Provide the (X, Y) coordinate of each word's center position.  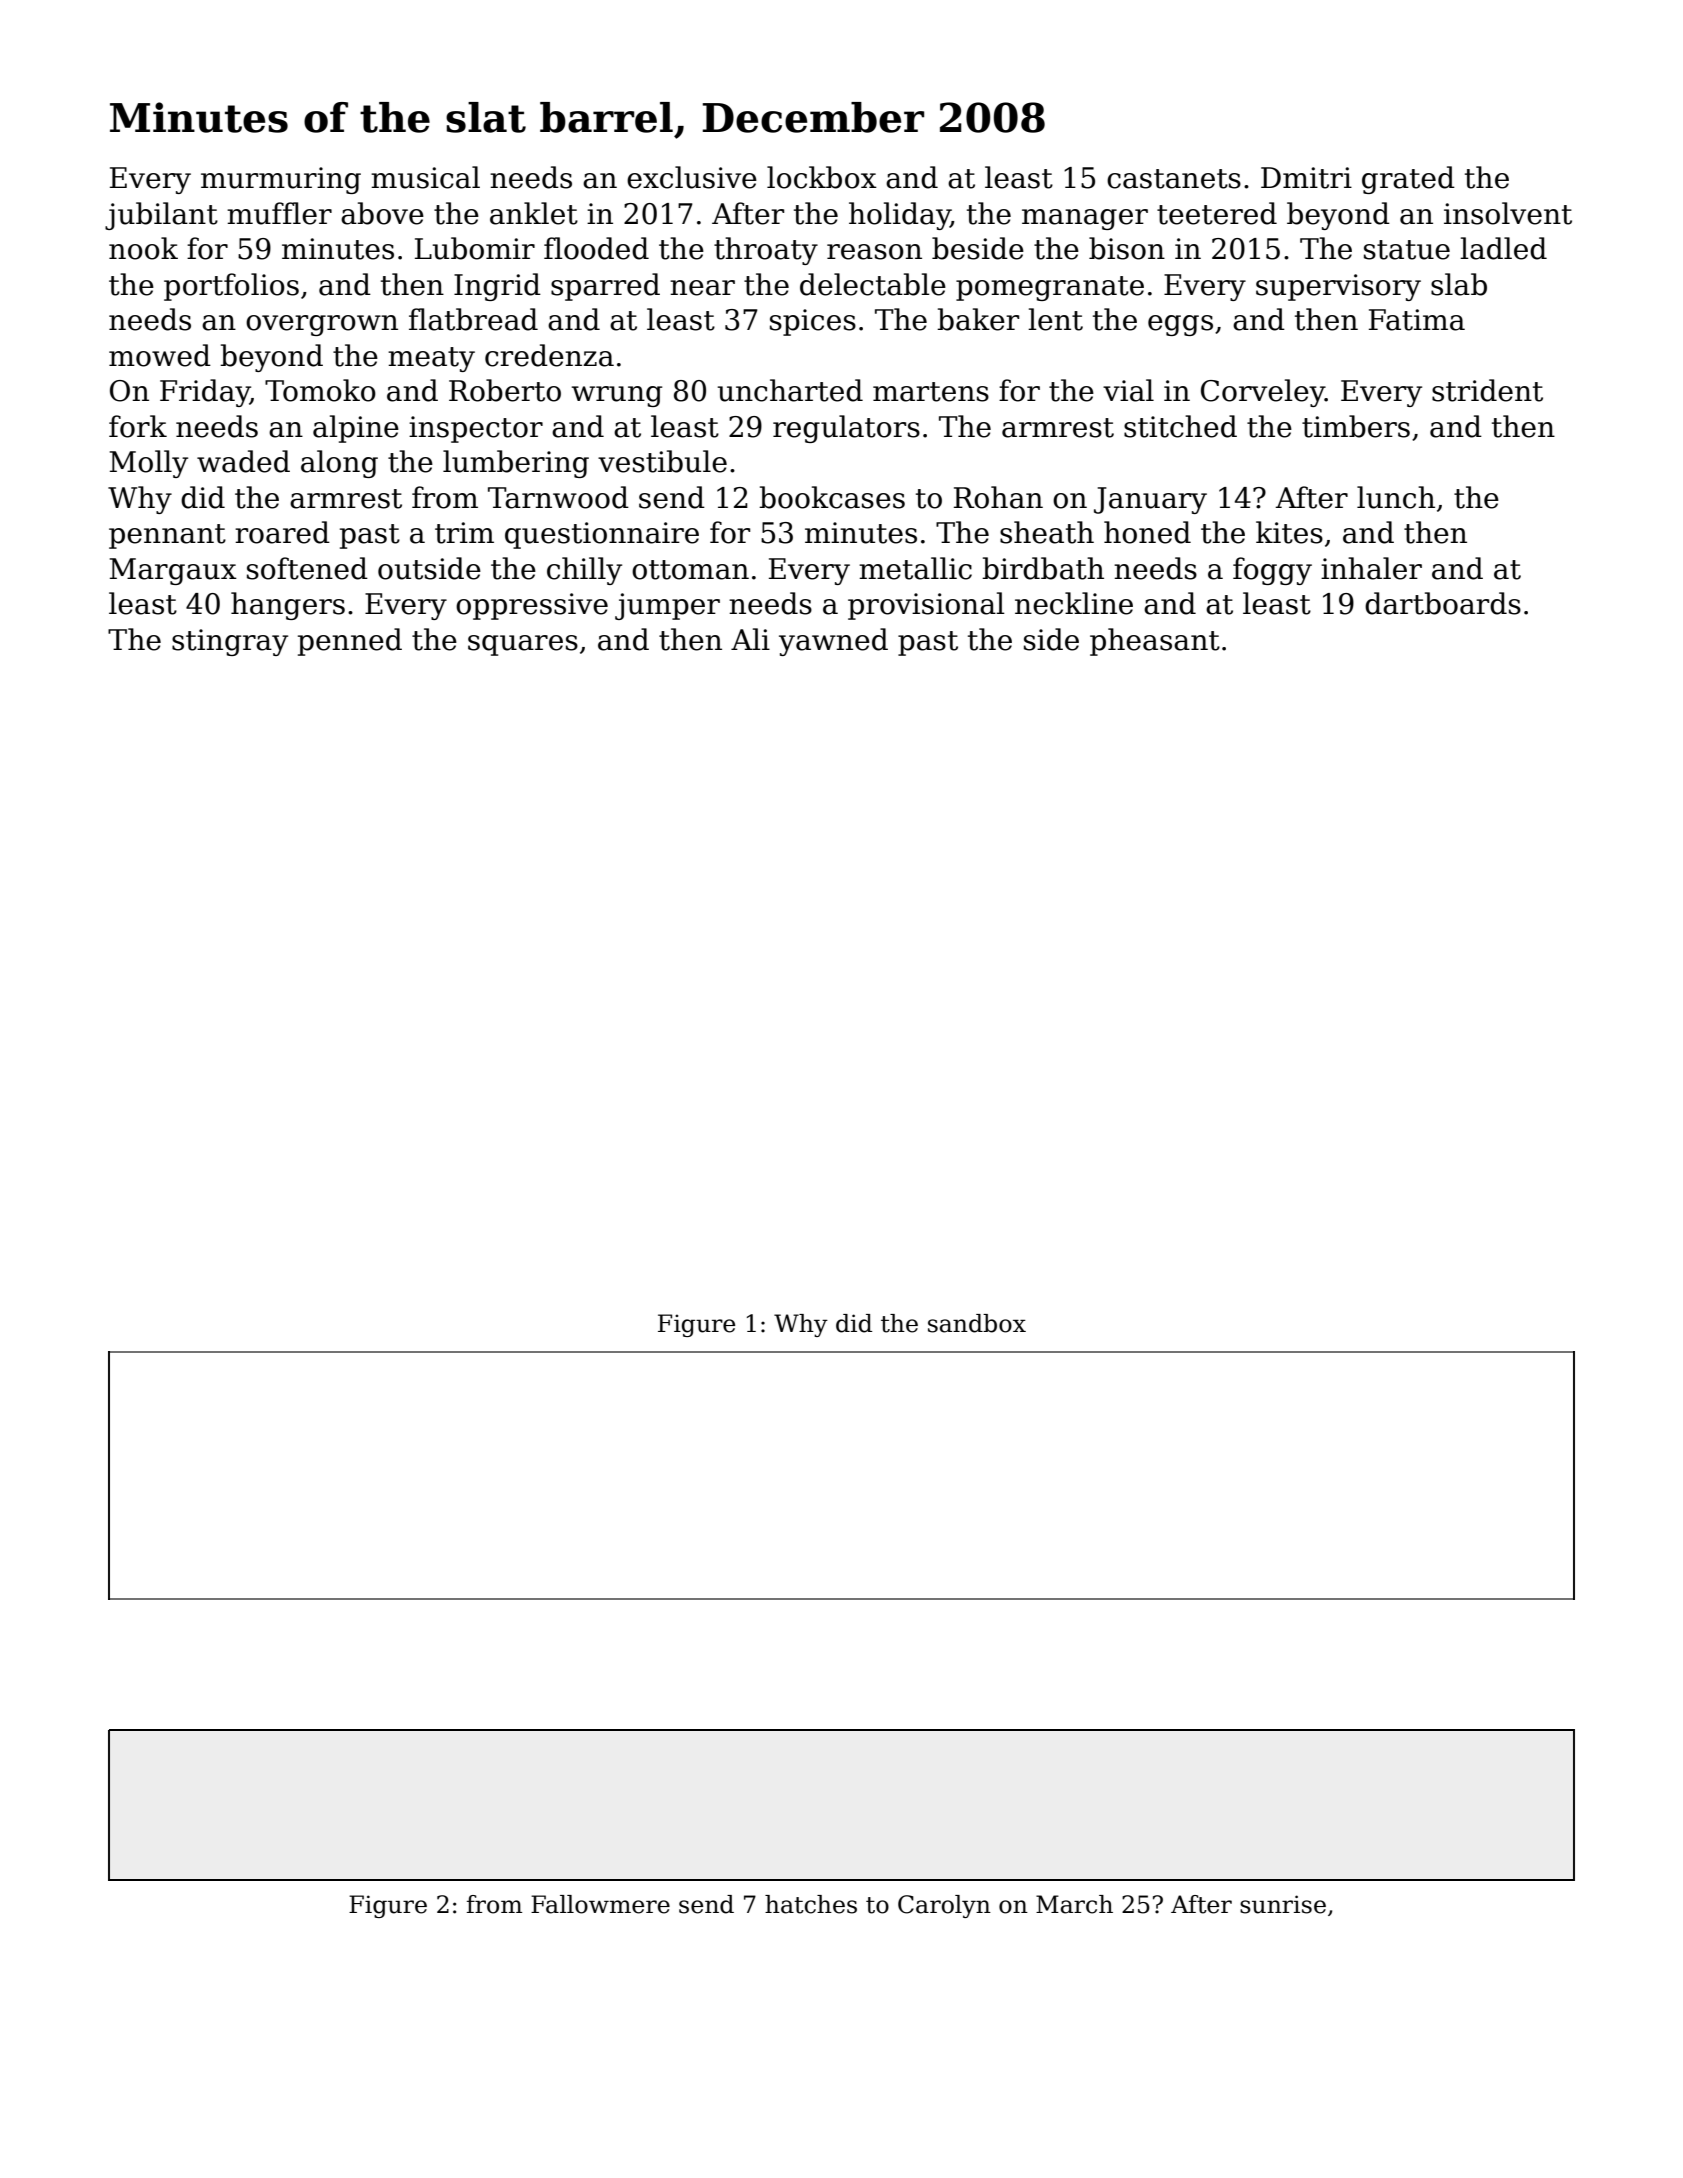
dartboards (1443, 603)
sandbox (977, 1323)
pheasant (1155, 642)
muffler (279, 213)
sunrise (1283, 1904)
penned (350, 642)
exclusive (692, 177)
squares (523, 645)
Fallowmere (600, 1904)
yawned (833, 642)
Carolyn (944, 1906)
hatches (811, 1904)
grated (1408, 180)
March (1074, 1904)
